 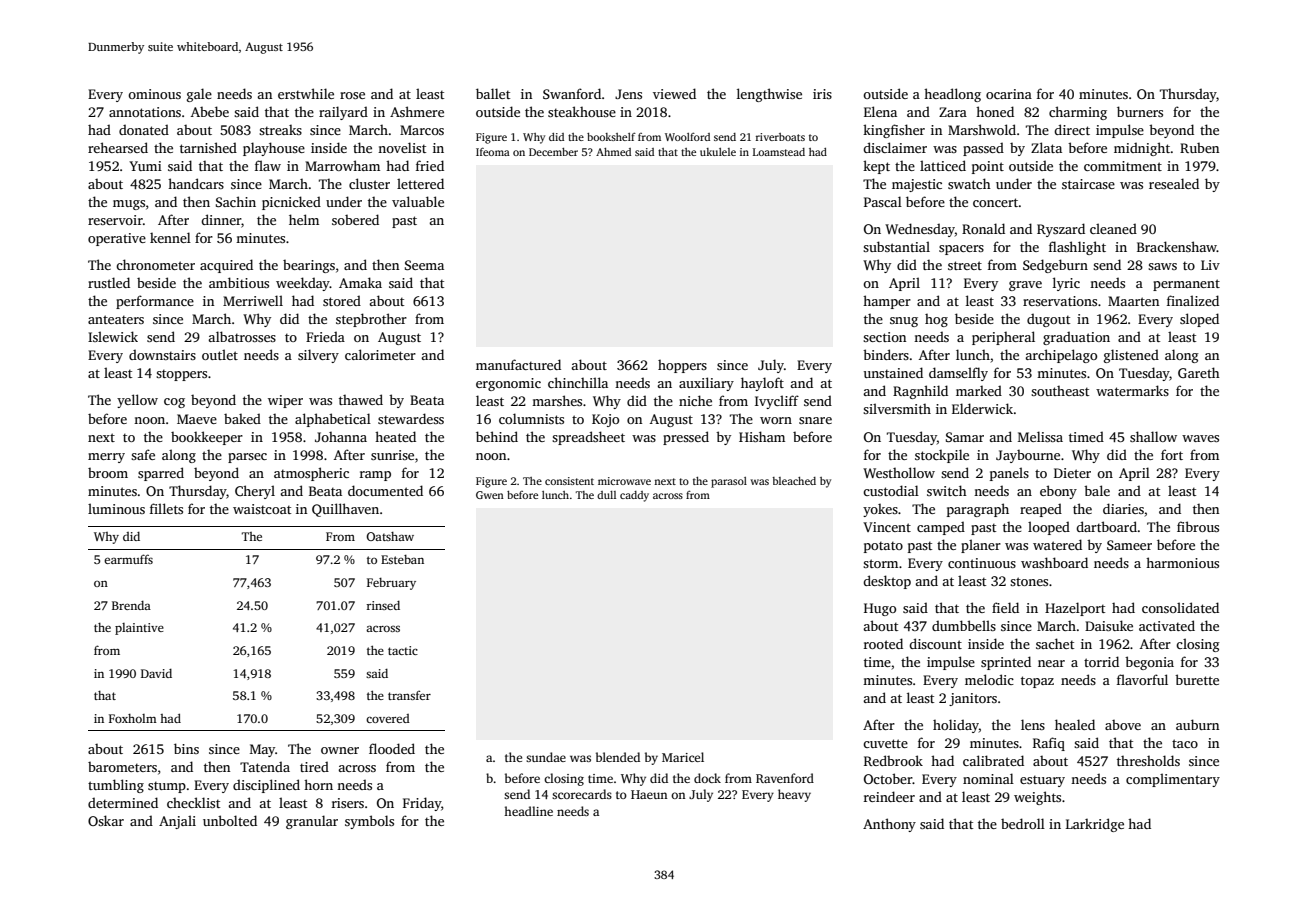 I want to click on consolidated, so click(x=1180, y=607).
